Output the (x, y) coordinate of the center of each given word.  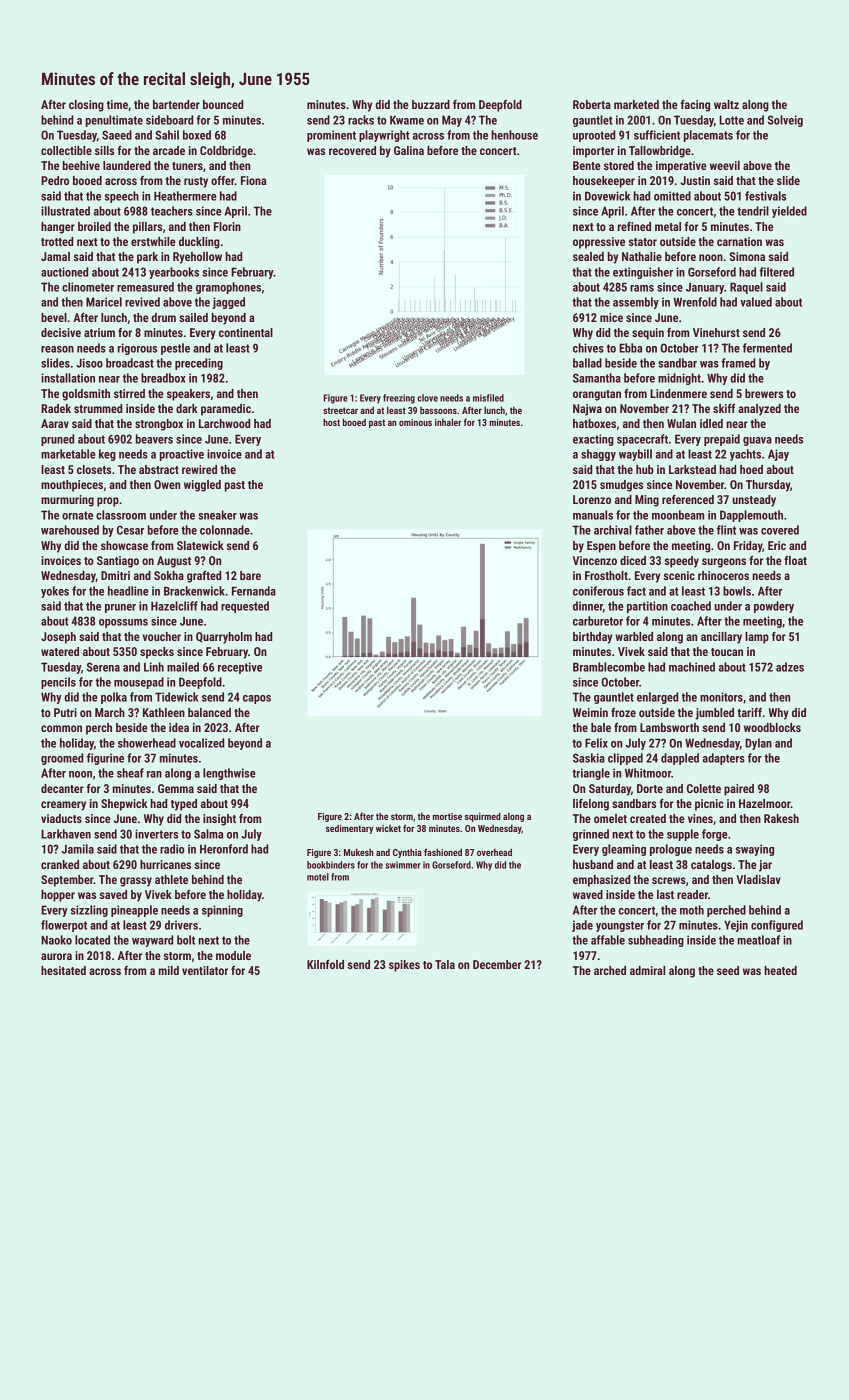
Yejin (736, 926)
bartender (176, 104)
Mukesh (359, 852)
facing (695, 106)
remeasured (145, 287)
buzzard (431, 104)
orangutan (597, 395)
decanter (62, 788)
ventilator (205, 970)
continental (246, 332)
